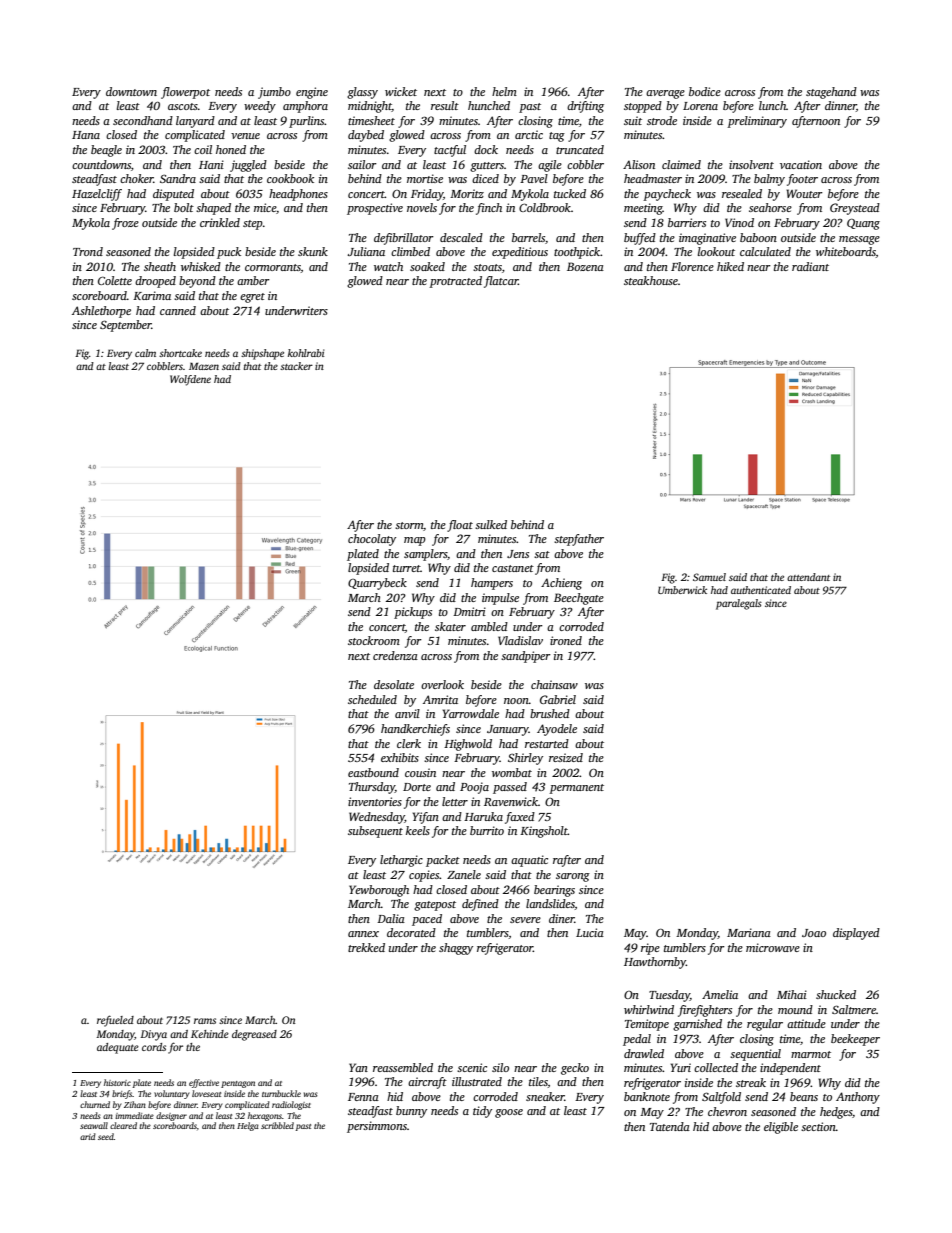  What do you see at coordinates (366, 136) in the screenshot?
I see `daybed` at bounding box center [366, 136].
